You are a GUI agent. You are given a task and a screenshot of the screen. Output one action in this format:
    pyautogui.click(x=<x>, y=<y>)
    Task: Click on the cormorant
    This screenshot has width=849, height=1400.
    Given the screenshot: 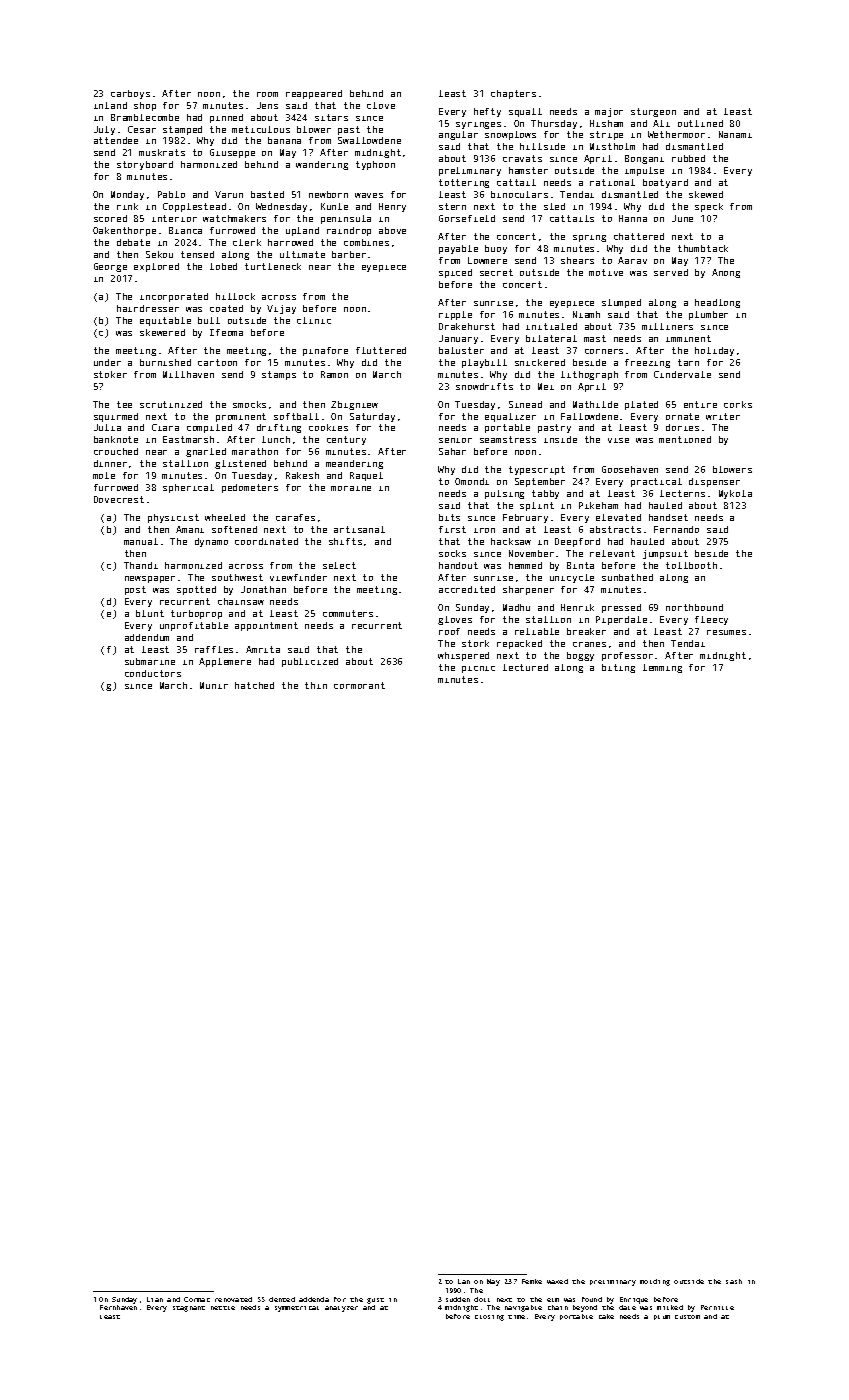 What is the action you would take?
    pyautogui.click(x=359, y=685)
